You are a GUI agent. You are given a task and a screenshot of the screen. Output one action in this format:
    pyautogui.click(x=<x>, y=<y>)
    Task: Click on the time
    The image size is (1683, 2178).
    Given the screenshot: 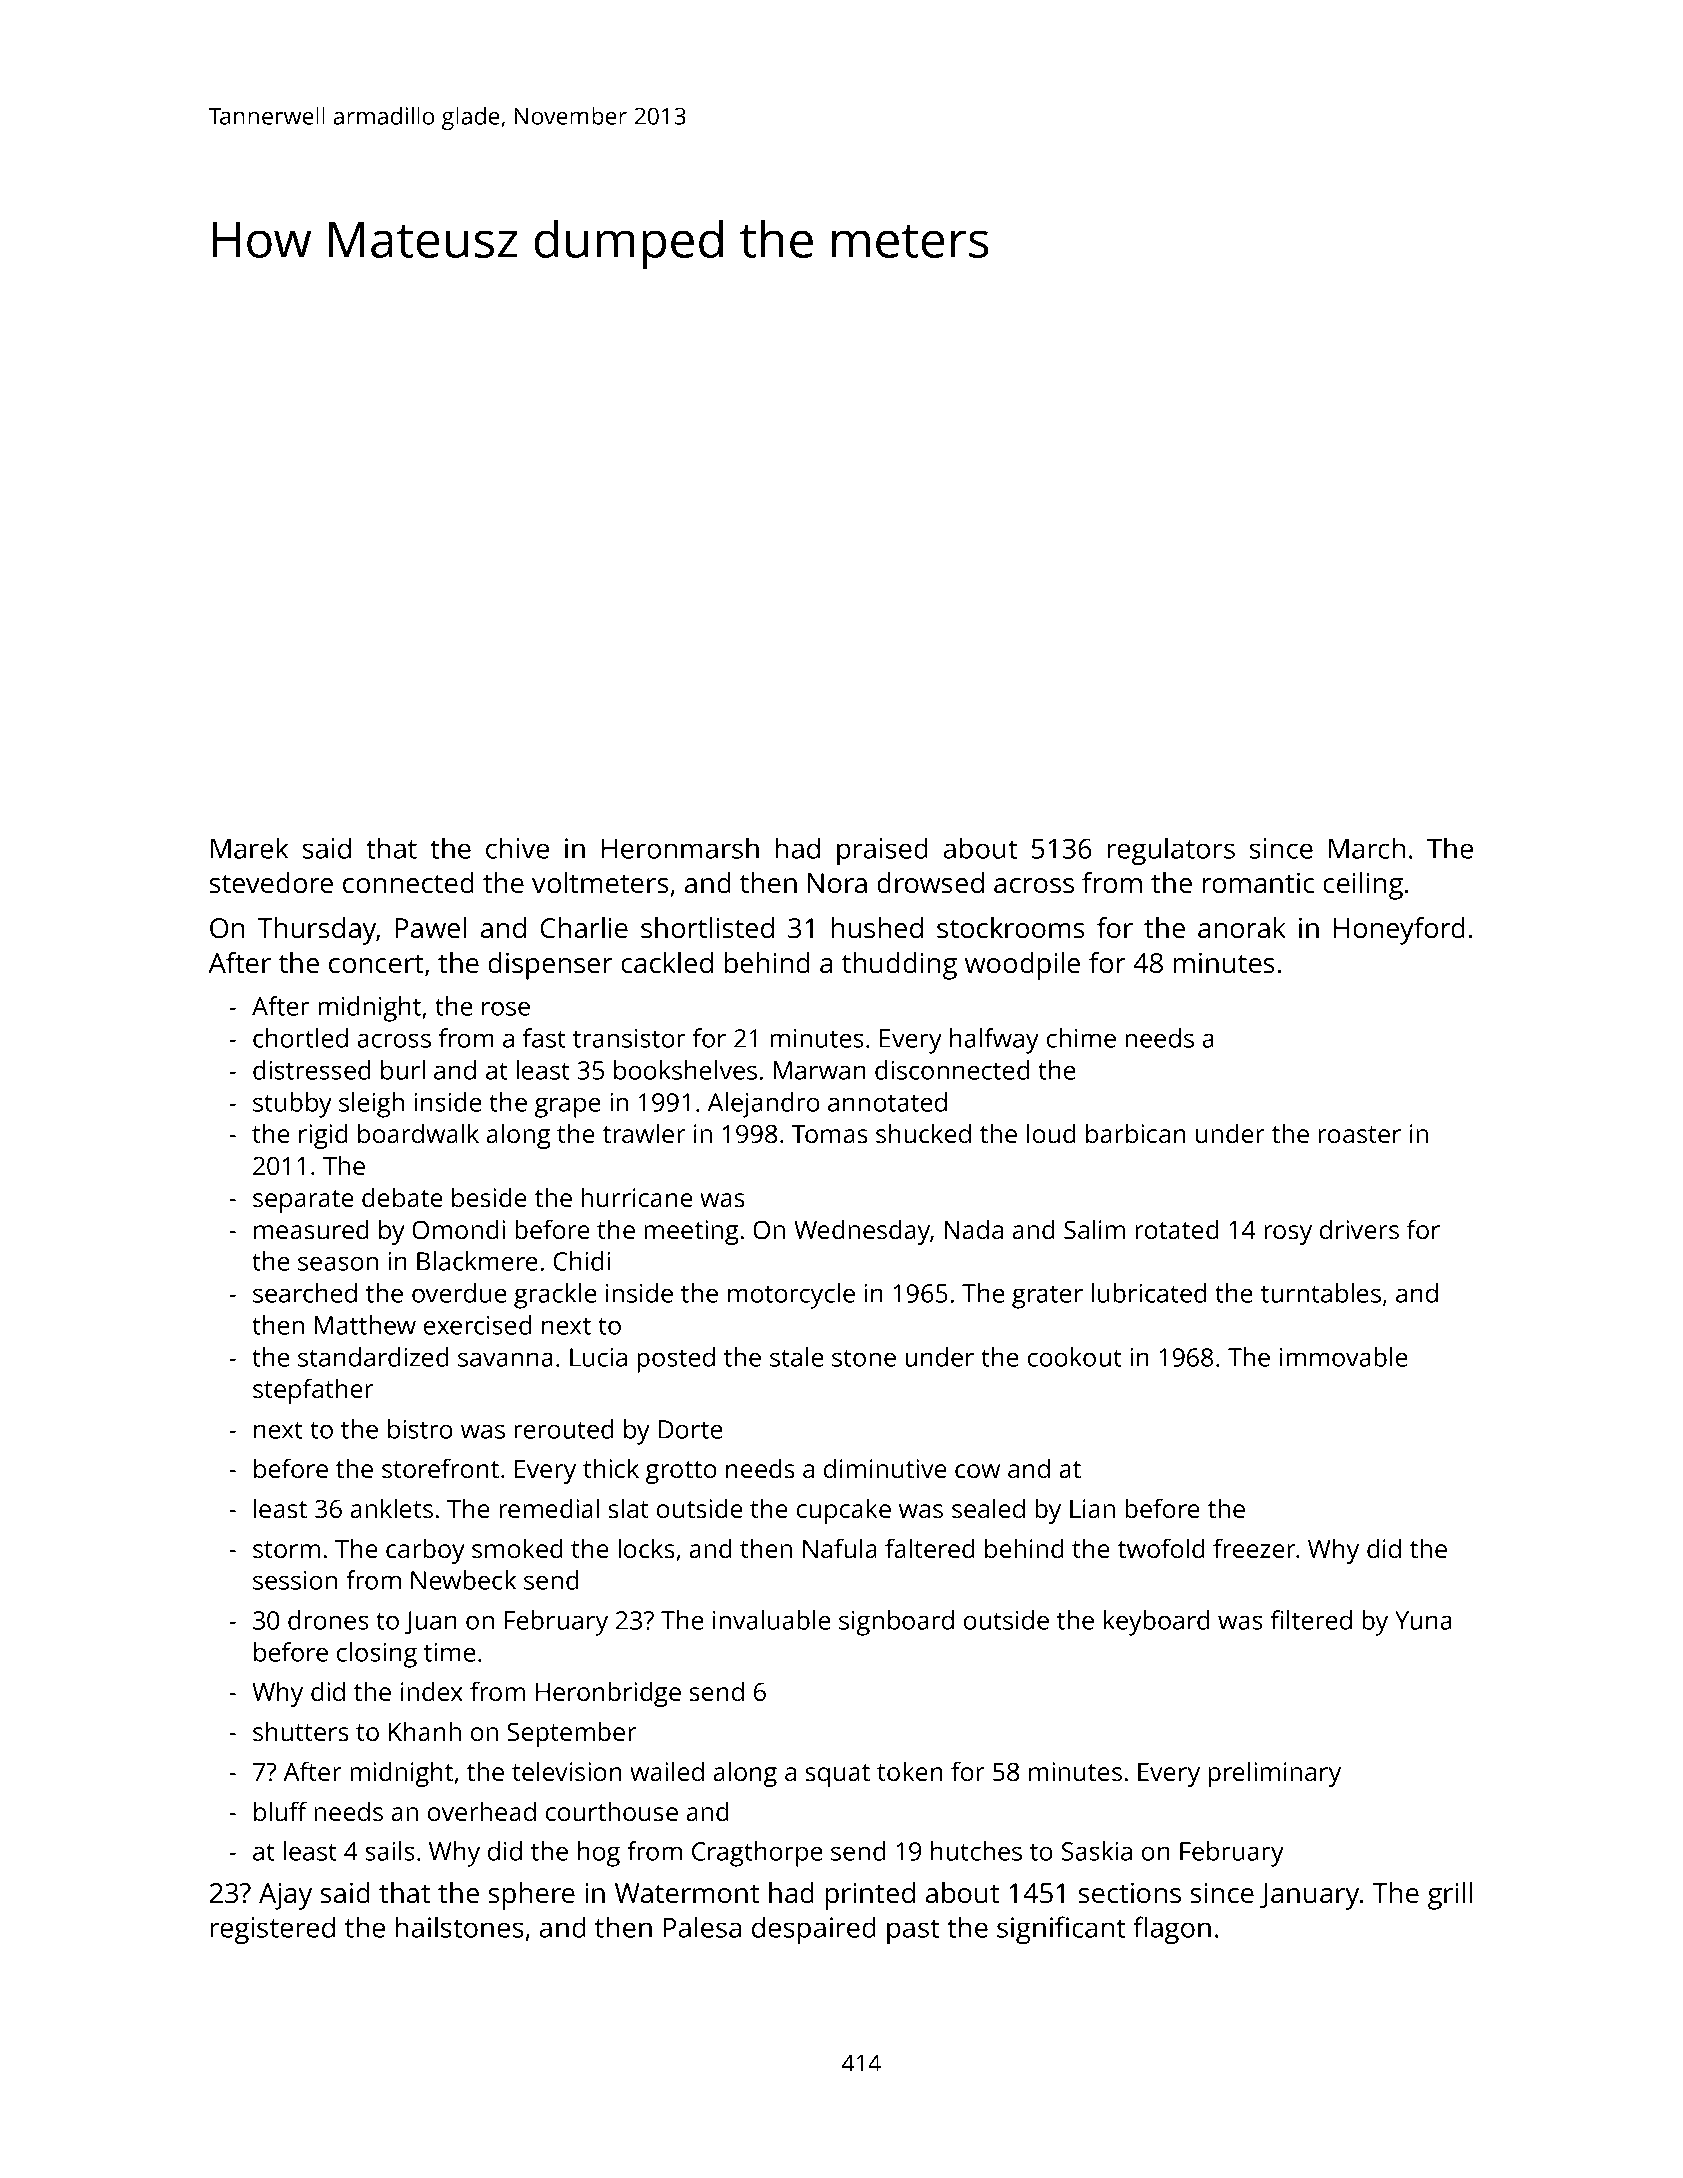 What is the action you would take?
    pyautogui.click(x=450, y=1652)
